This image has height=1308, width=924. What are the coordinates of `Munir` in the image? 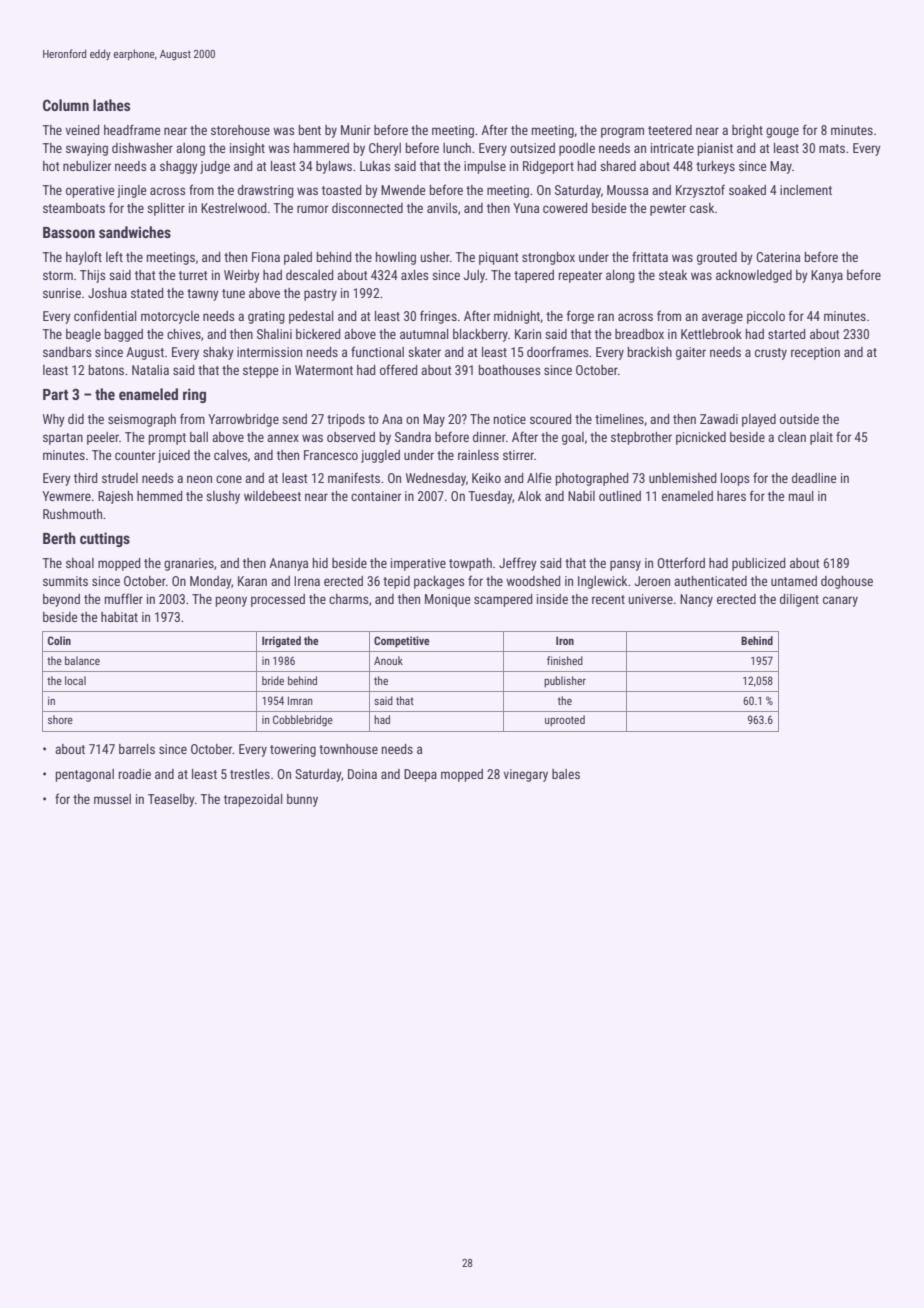 It's located at (355, 130).
